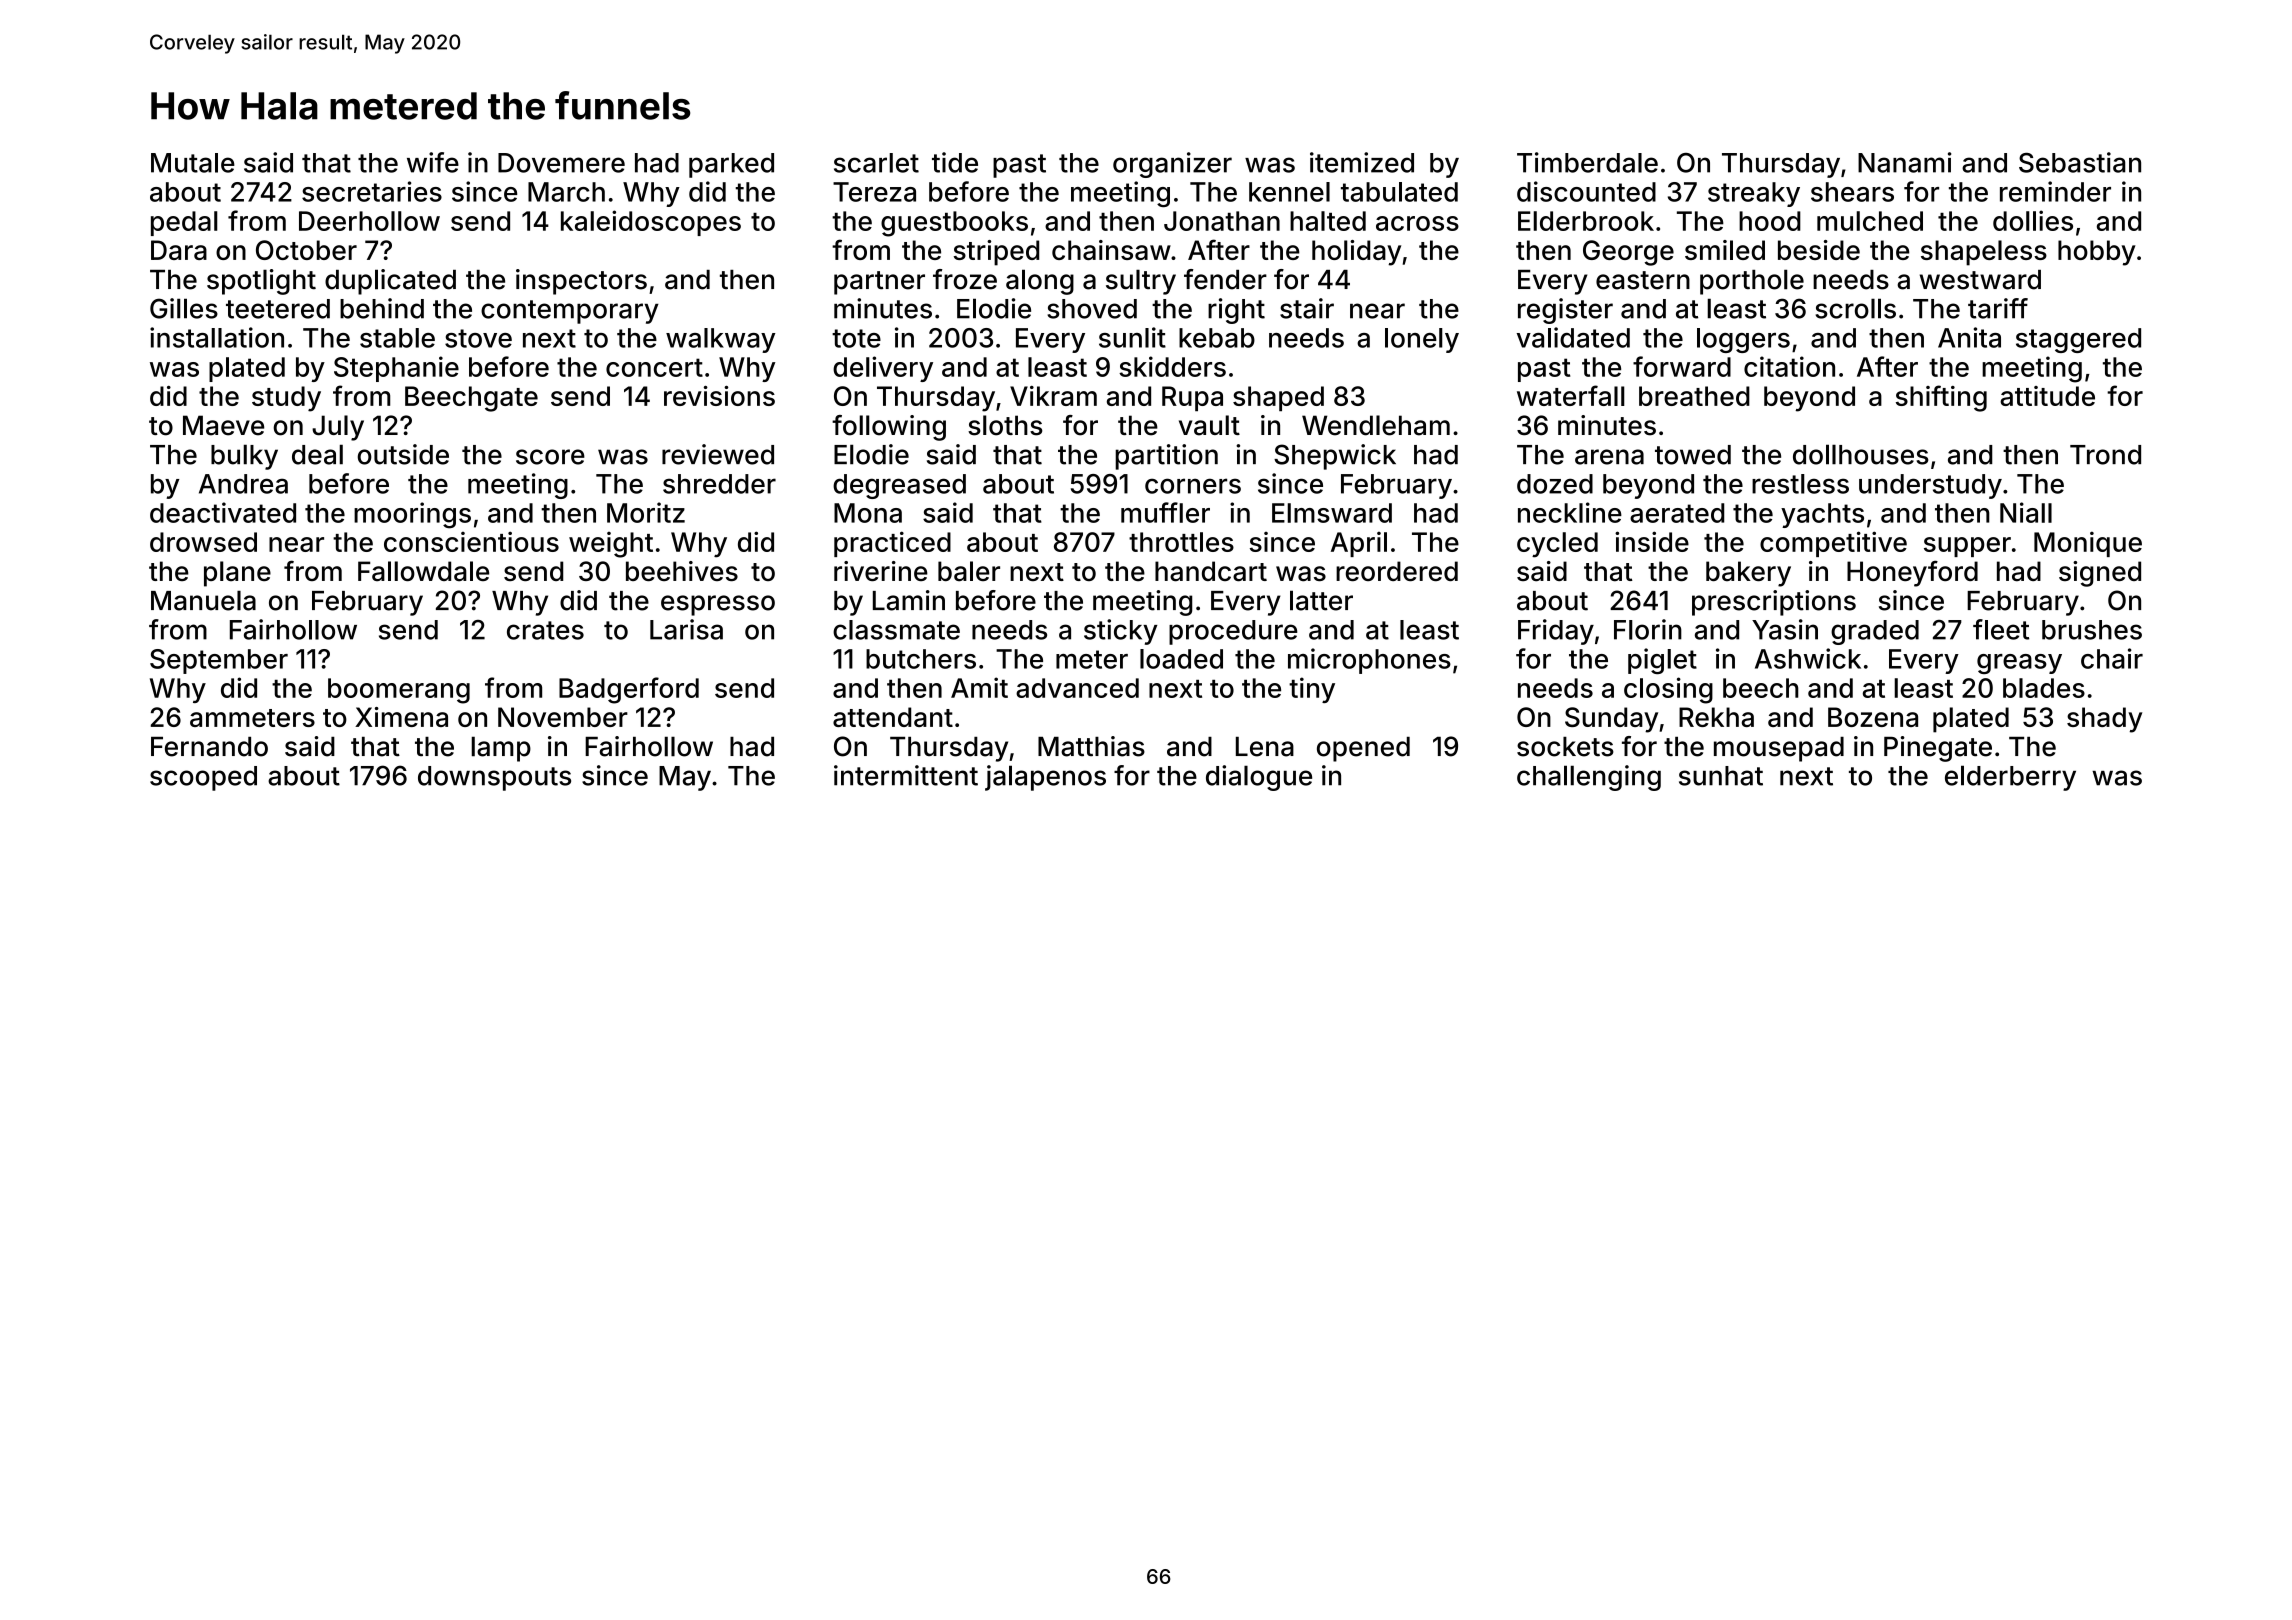 The height and width of the screenshot is (1620, 2292). Describe the element at coordinates (1005, 425) in the screenshot. I see `sloths` at that location.
